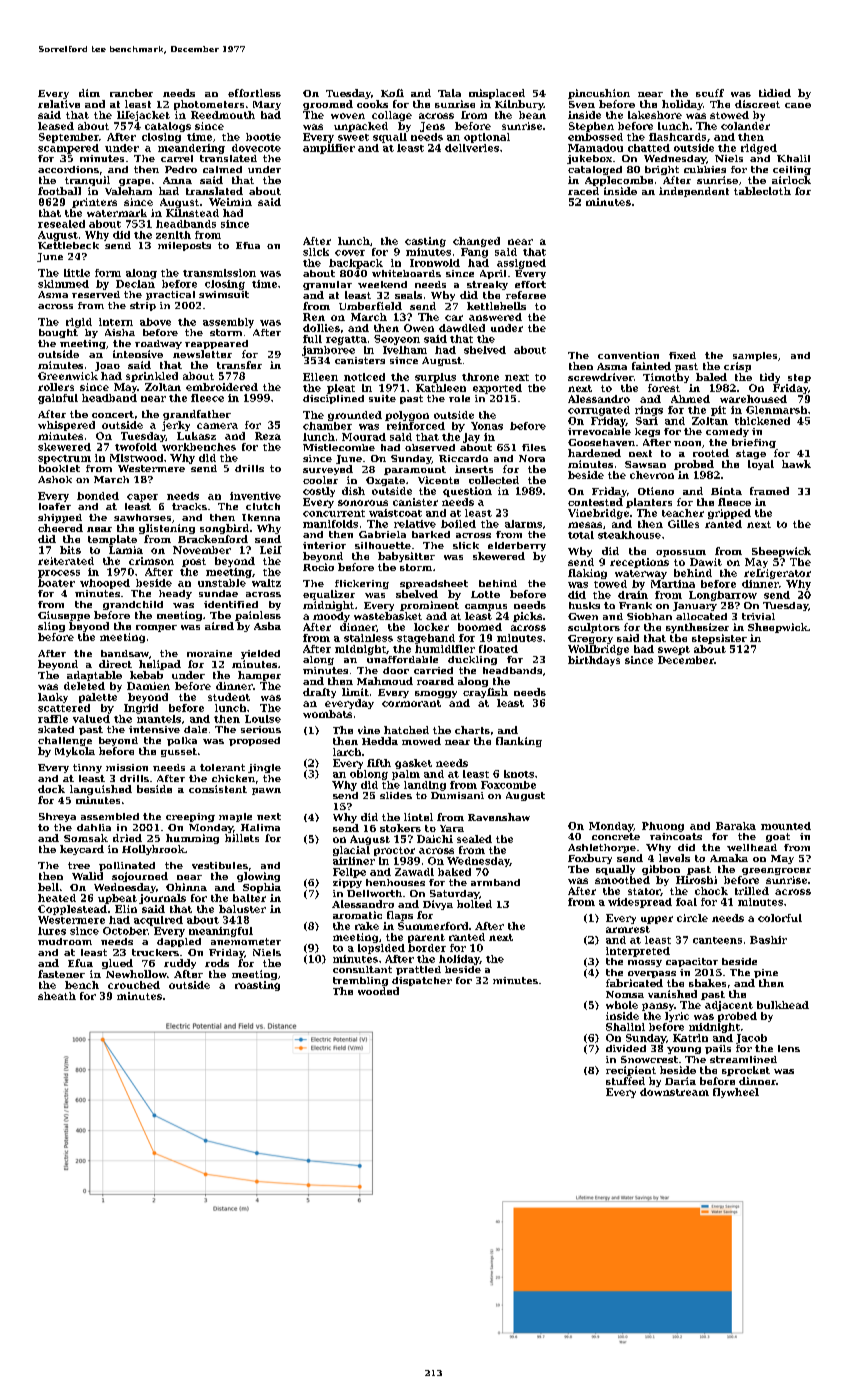 The width and height of the document is (849, 1400). What do you see at coordinates (476, 242) in the document?
I see `changed` at bounding box center [476, 242].
